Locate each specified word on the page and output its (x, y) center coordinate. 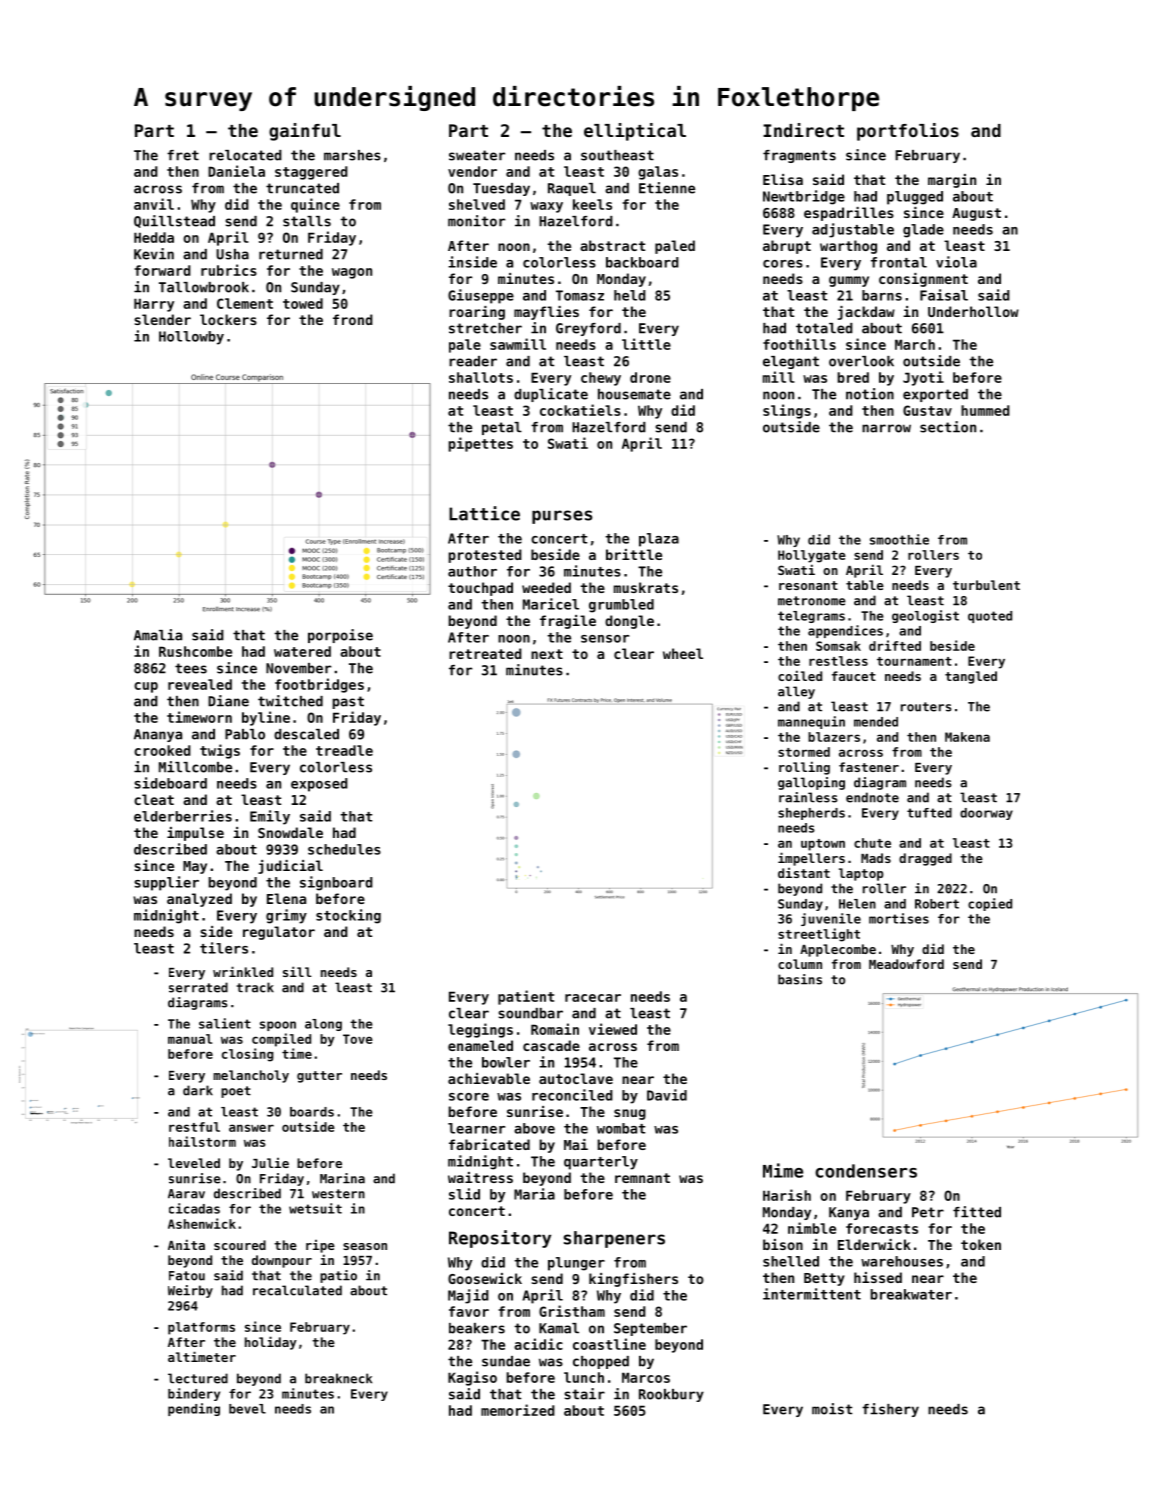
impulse (195, 834)
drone (650, 377)
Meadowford (906, 964)
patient (526, 997)
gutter (319, 1077)
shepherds (811, 814)
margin (952, 181)
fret (183, 155)
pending (194, 1409)
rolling (804, 768)
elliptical (635, 132)
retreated (485, 653)
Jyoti (923, 378)
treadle (344, 750)
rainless (808, 797)
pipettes (480, 444)
